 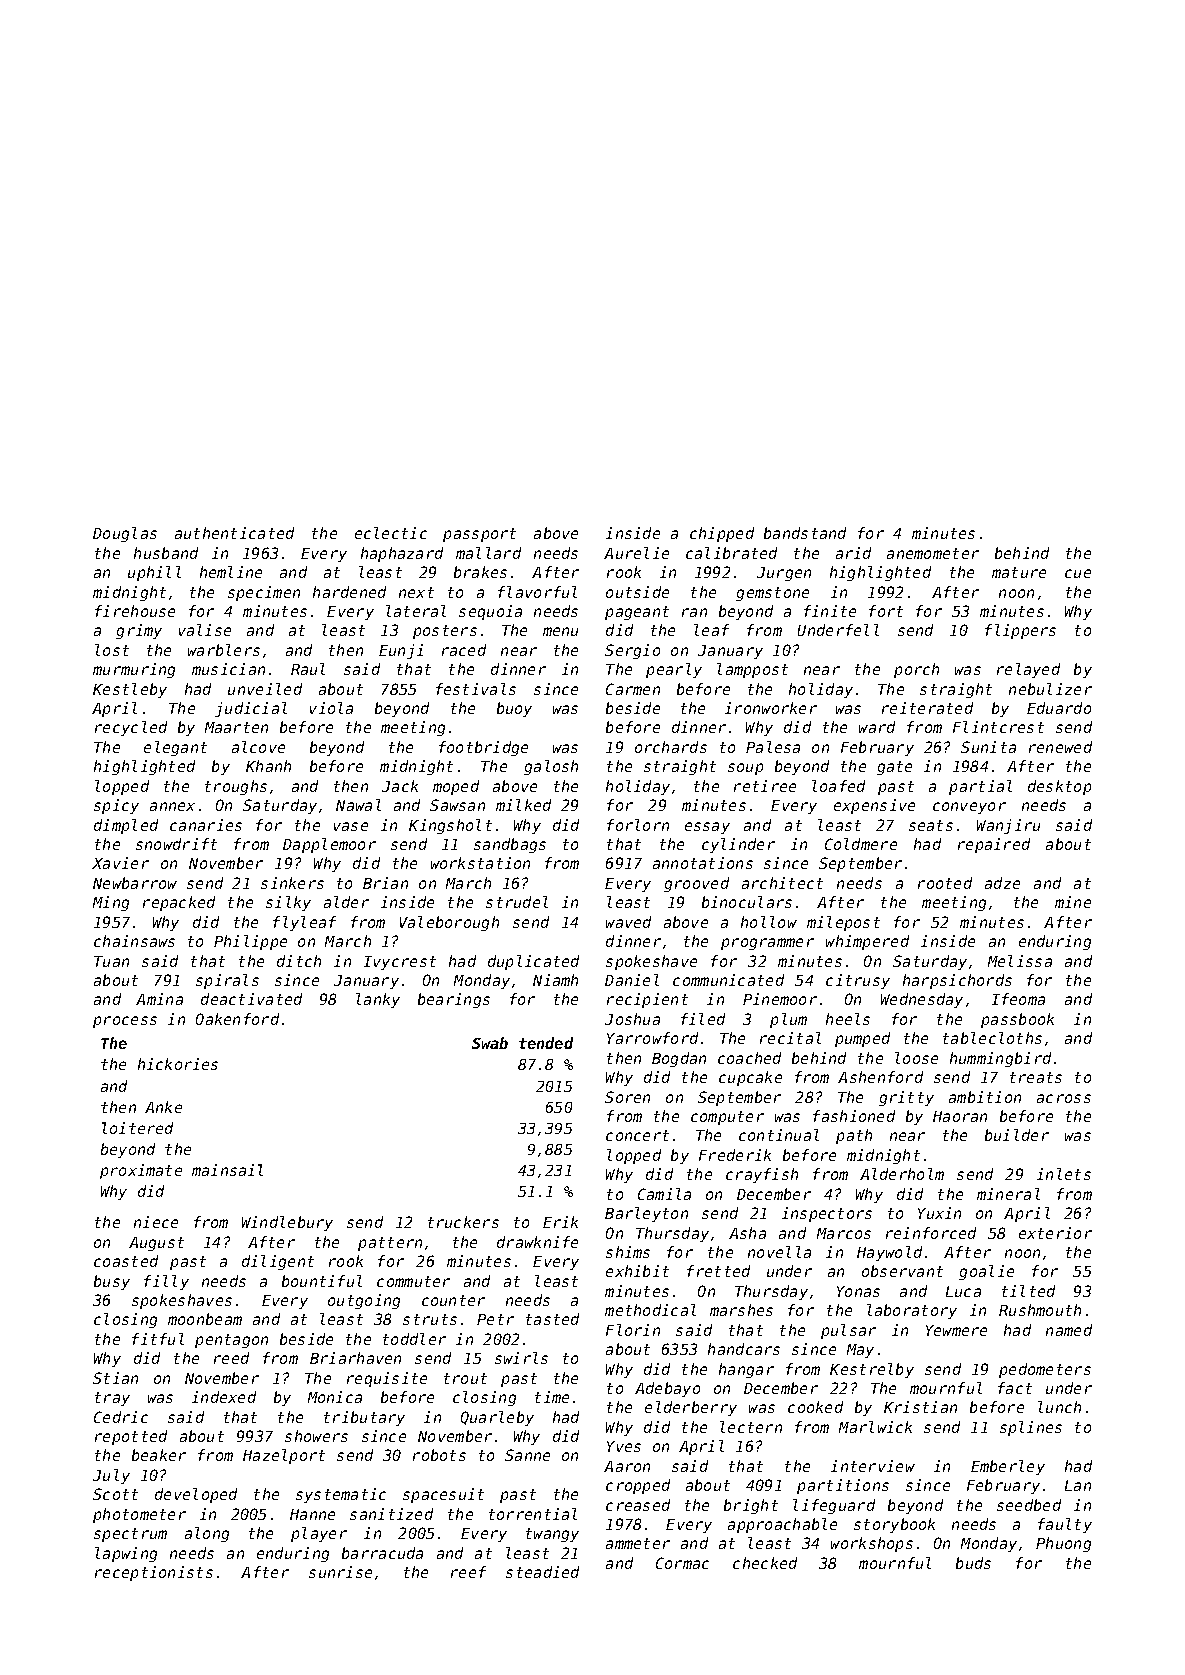 I want to click on bright, so click(x=751, y=1506).
